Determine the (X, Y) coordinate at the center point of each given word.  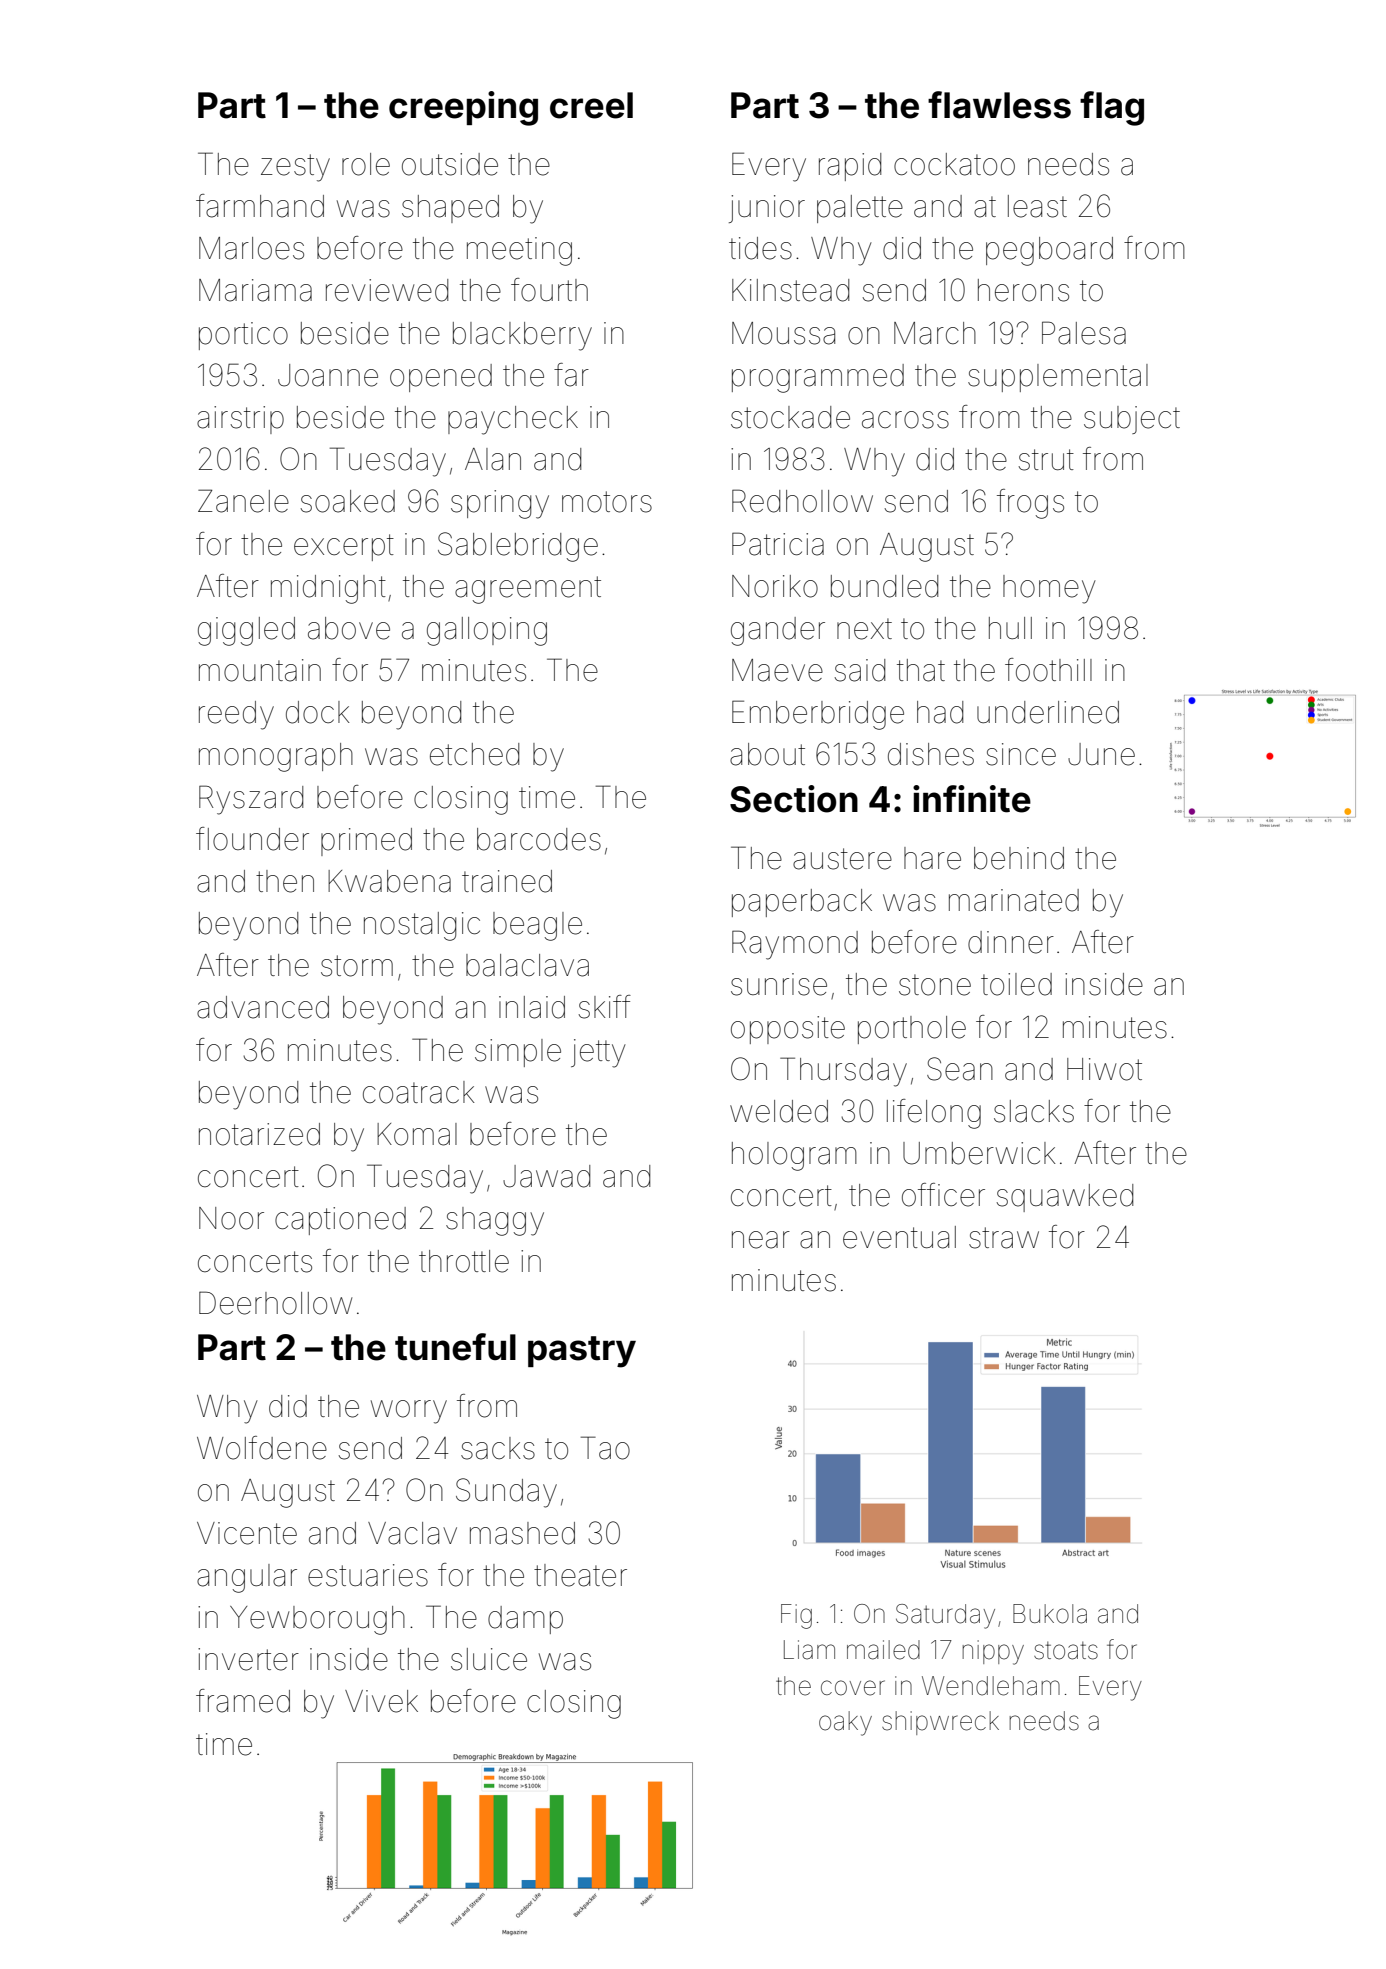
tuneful (455, 1347)
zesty (295, 168)
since (1021, 754)
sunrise (779, 984)
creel (591, 105)
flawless (999, 105)
